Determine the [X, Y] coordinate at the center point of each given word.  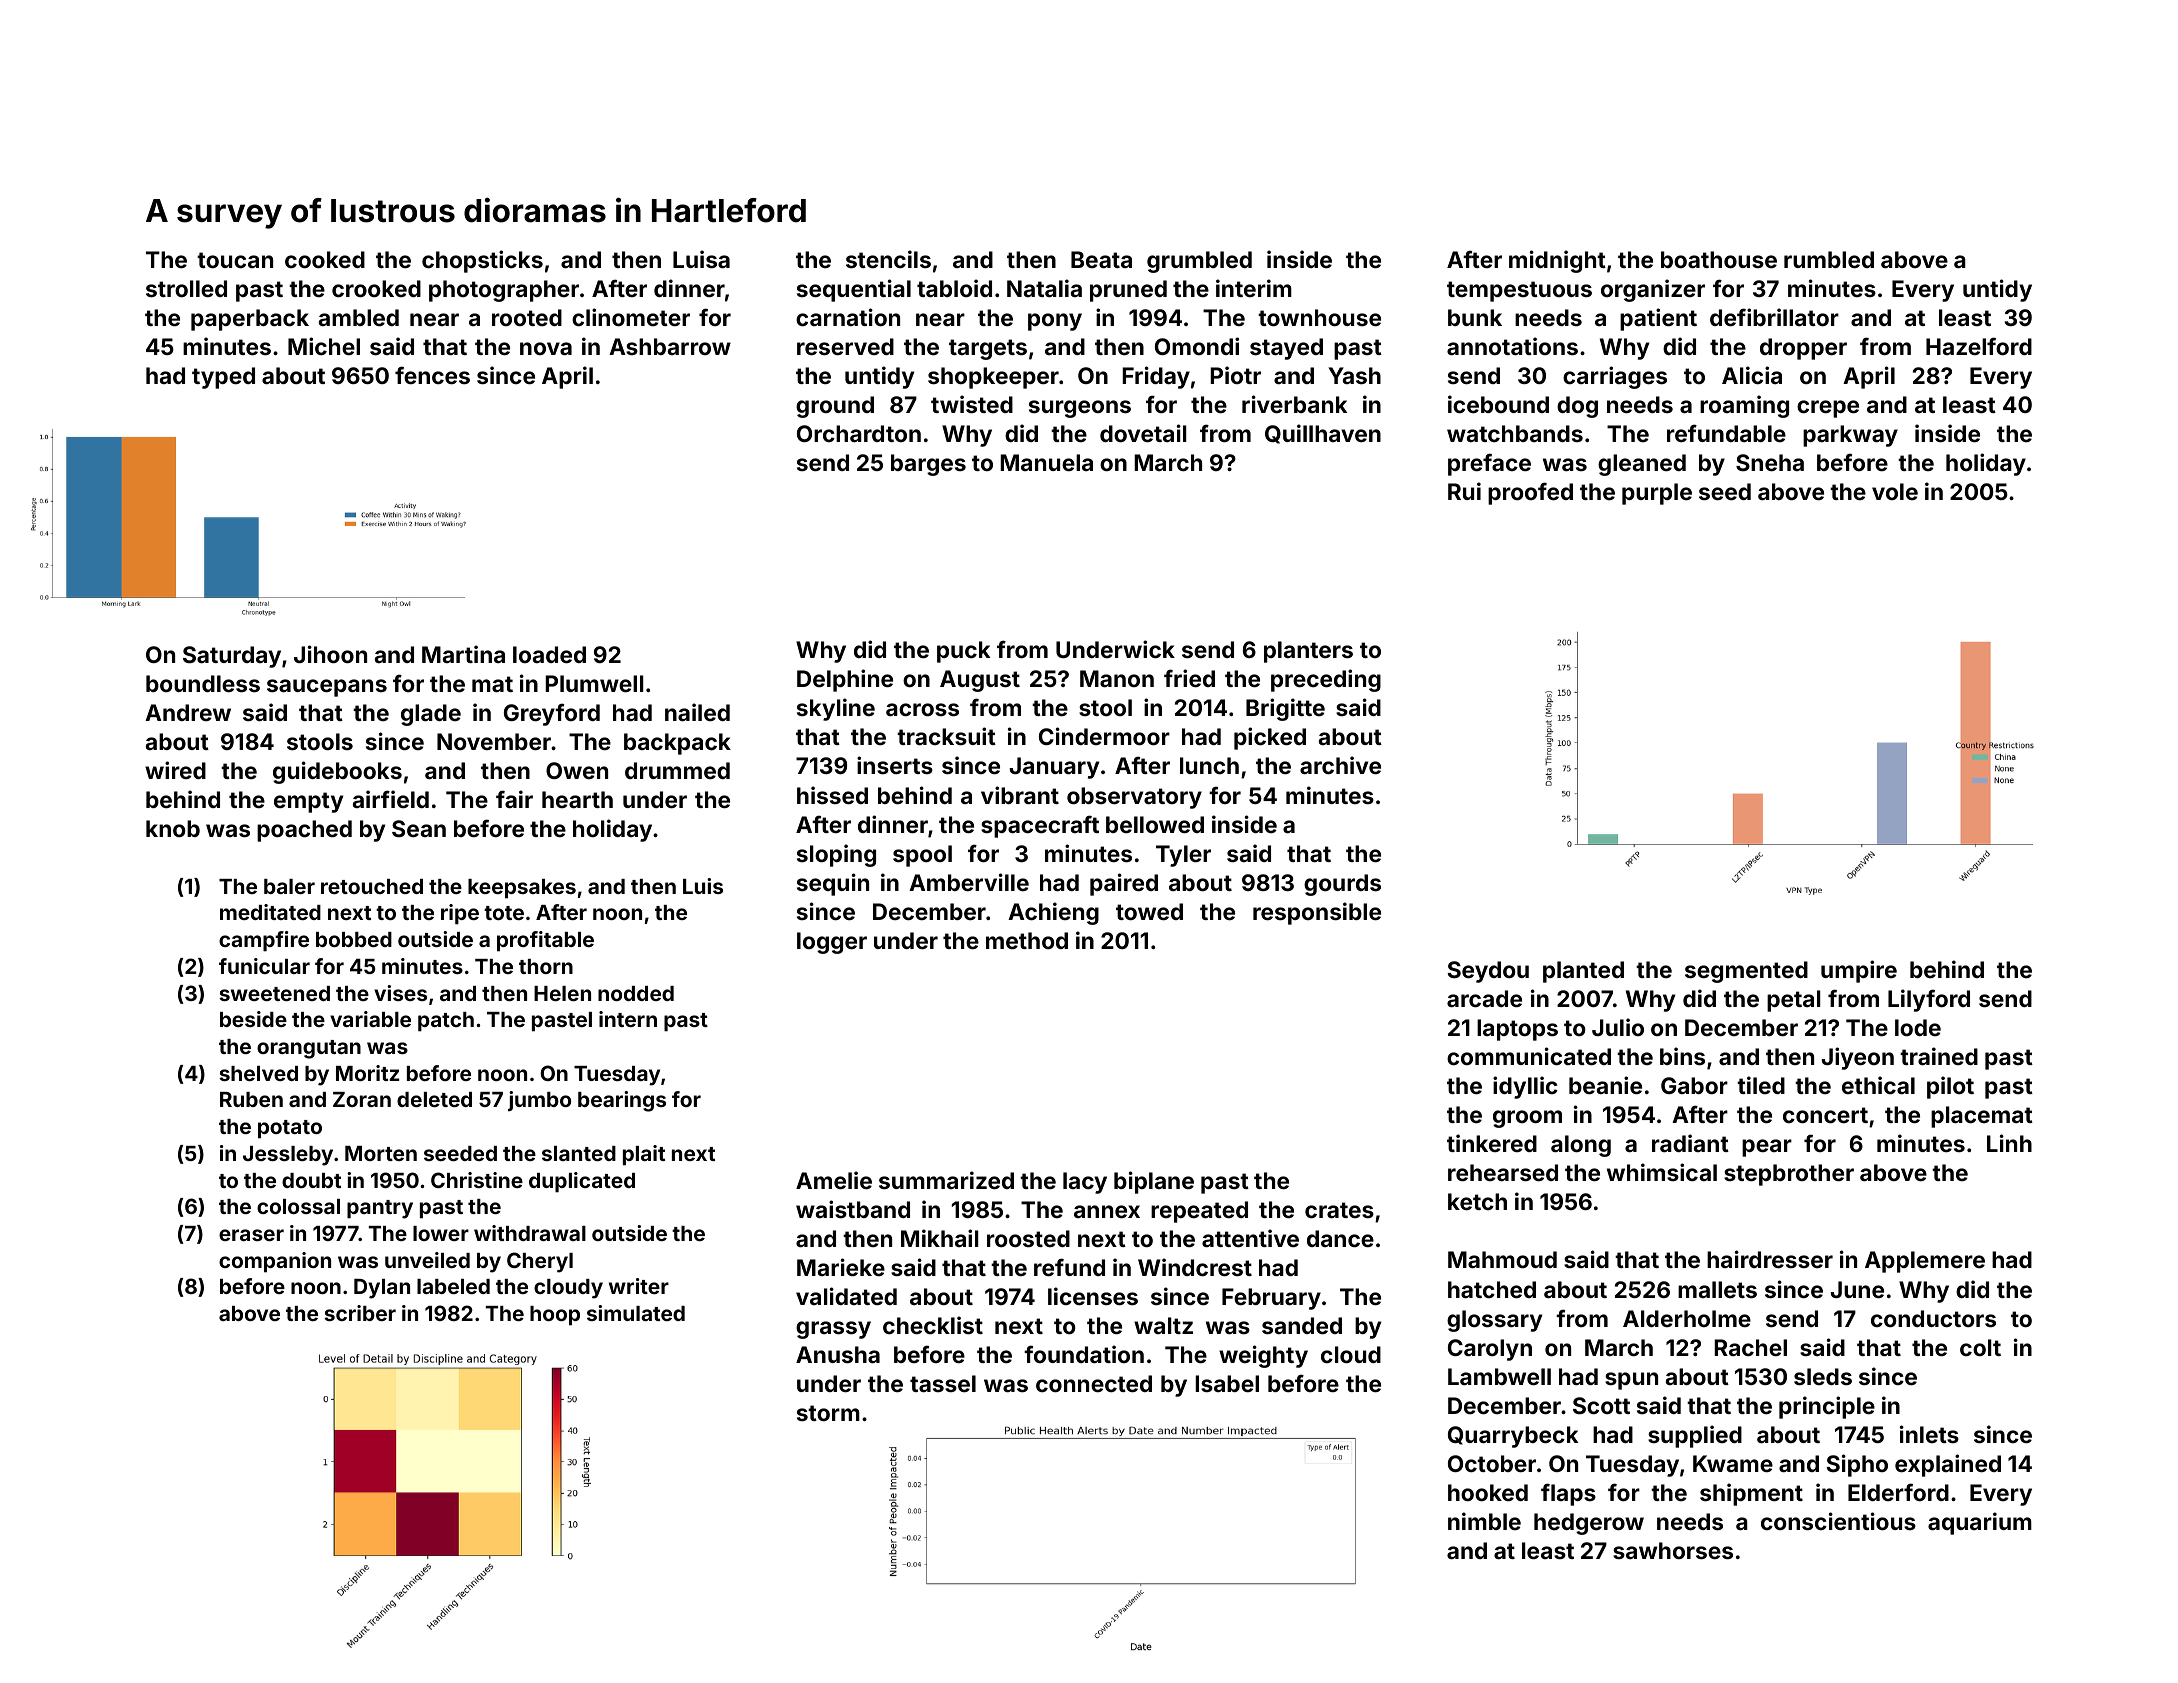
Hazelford [1979, 346]
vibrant [1020, 795]
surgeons [1080, 409]
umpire [1859, 971]
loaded [549, 654]
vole [1895, 491]
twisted [972, 404]
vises [400, 993]
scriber [360, 1313]
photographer [504, 291]
